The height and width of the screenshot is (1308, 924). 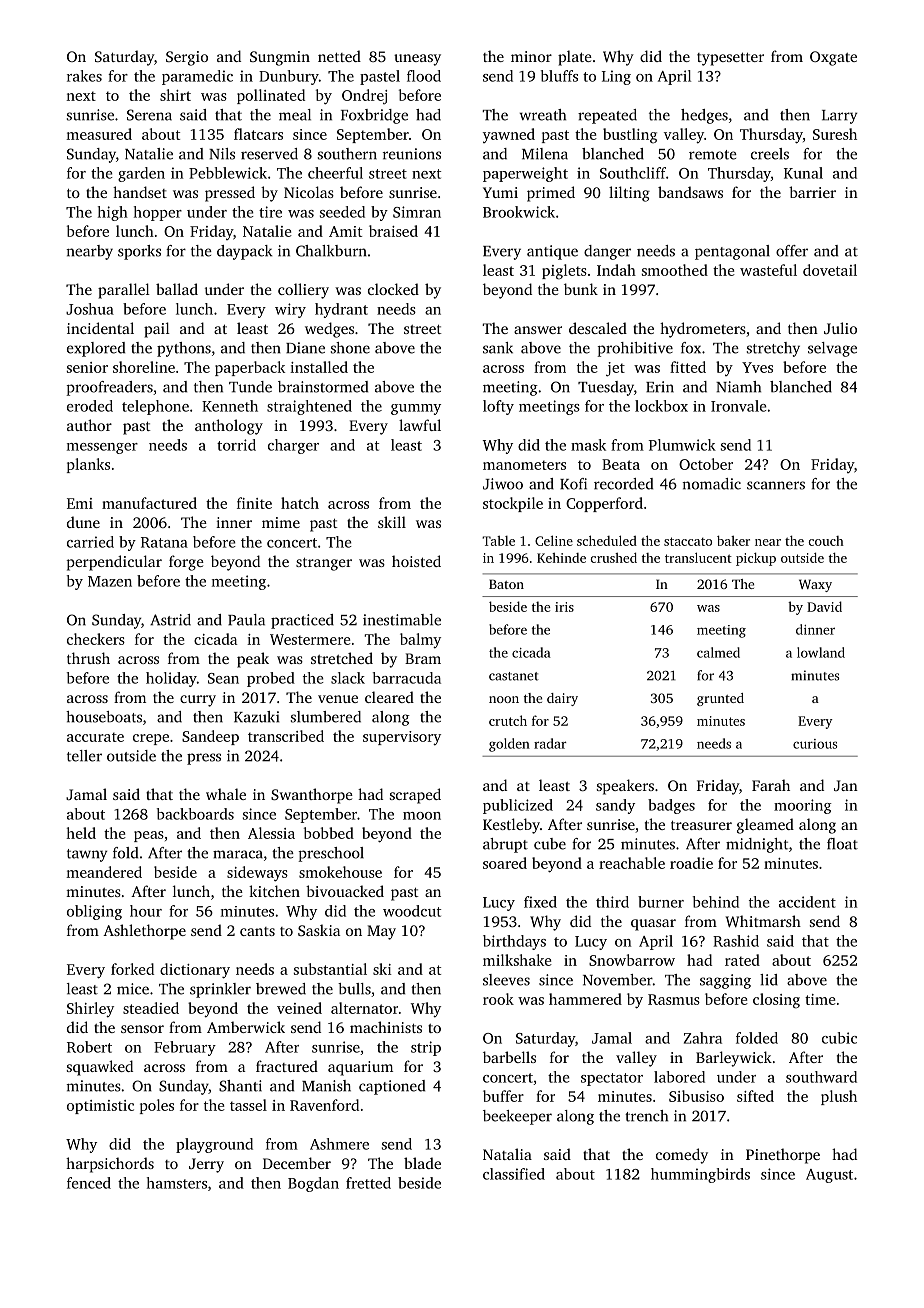 I want to click on hydrometers, so click(x=703, y=330).
